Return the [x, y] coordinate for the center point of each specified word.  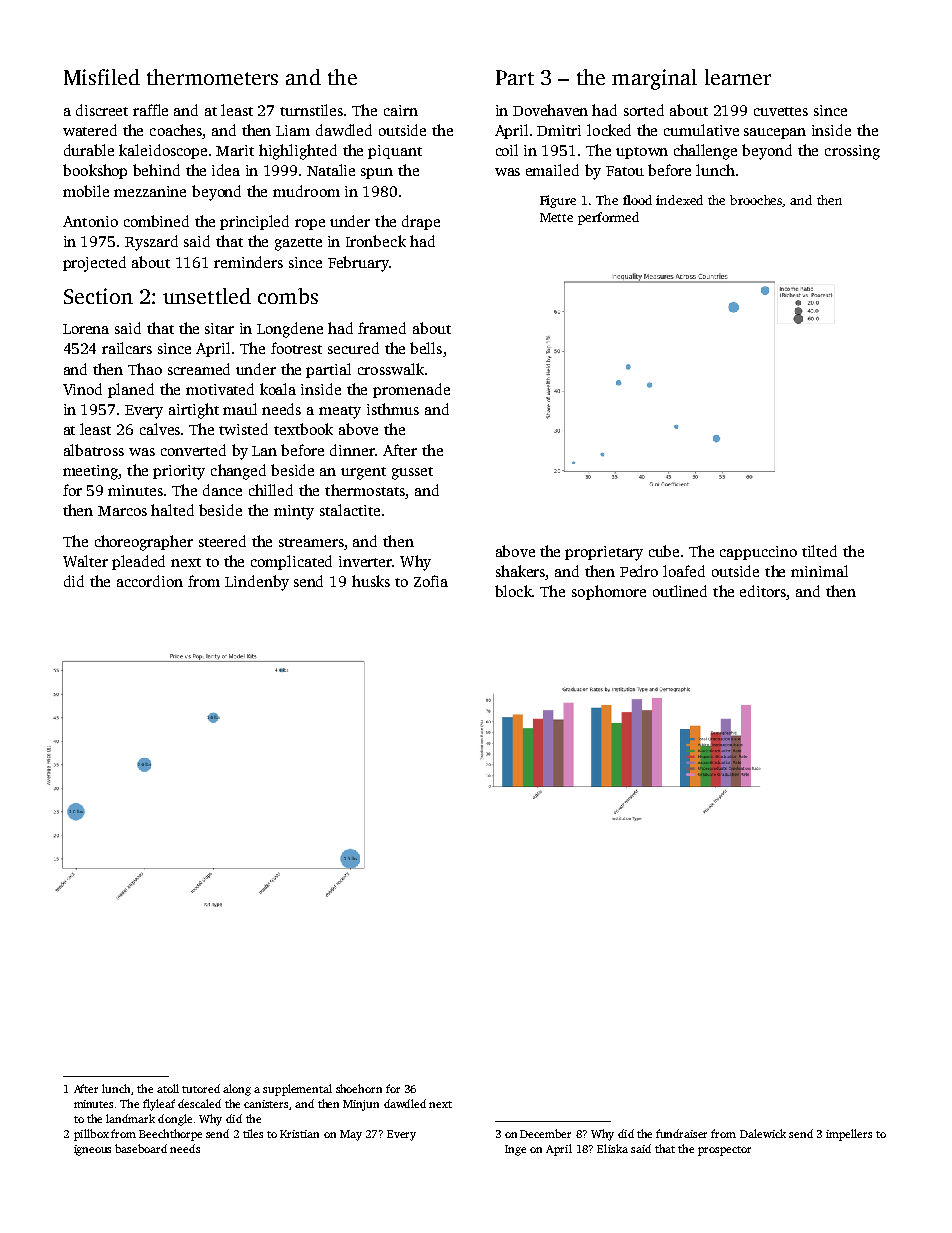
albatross [94, 450]
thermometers [212, 77]
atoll [168, 1088]
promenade [411, 390]
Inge [515, 1150]
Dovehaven [550, 110]
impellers [849, 1135]
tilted [819, 551]
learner [738, 77]
